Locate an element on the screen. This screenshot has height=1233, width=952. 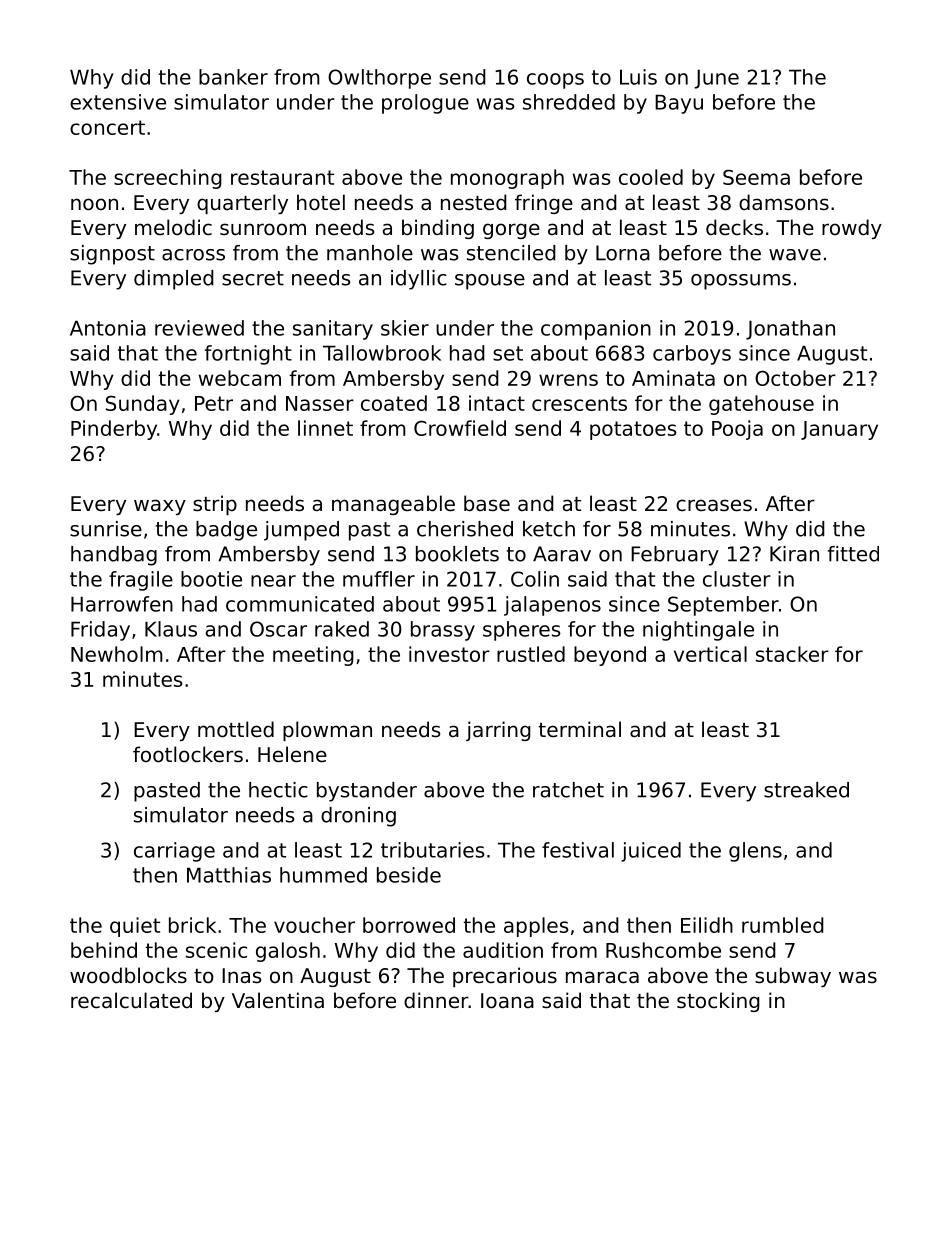
meeting is located at coordinates (313, 656).
